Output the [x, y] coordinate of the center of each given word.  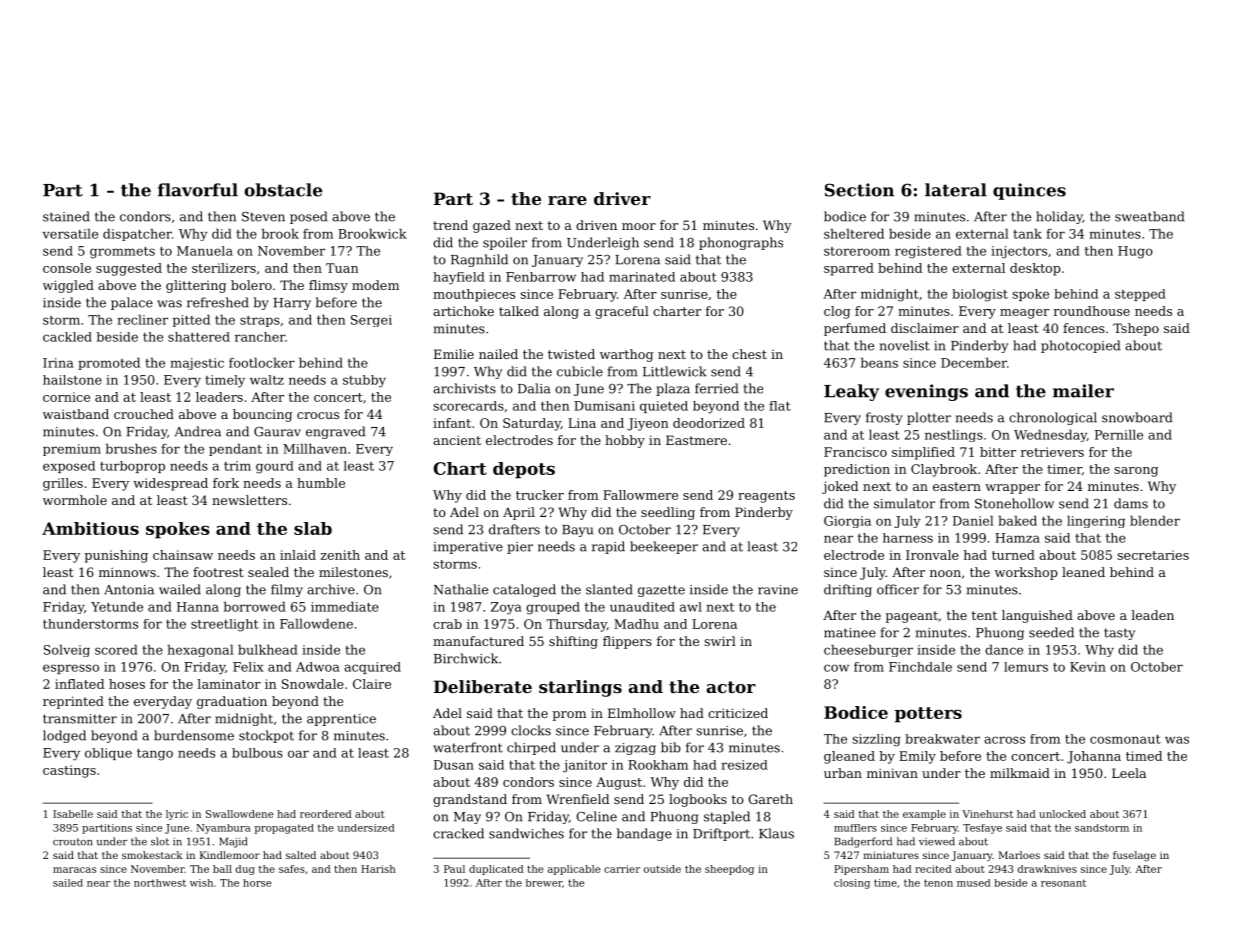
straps [260, 321]
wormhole [75, 500]
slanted [609, 589]
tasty [1119, 634]
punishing [116, 556]
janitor [585, 766]
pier [520, 548]
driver [622, 198]
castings [69, 771]
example [924, 815]
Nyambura [223, 829]
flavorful [198, 190]
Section [859, 190]
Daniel [973, 520]
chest [749, 354]
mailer [1083, 391]
